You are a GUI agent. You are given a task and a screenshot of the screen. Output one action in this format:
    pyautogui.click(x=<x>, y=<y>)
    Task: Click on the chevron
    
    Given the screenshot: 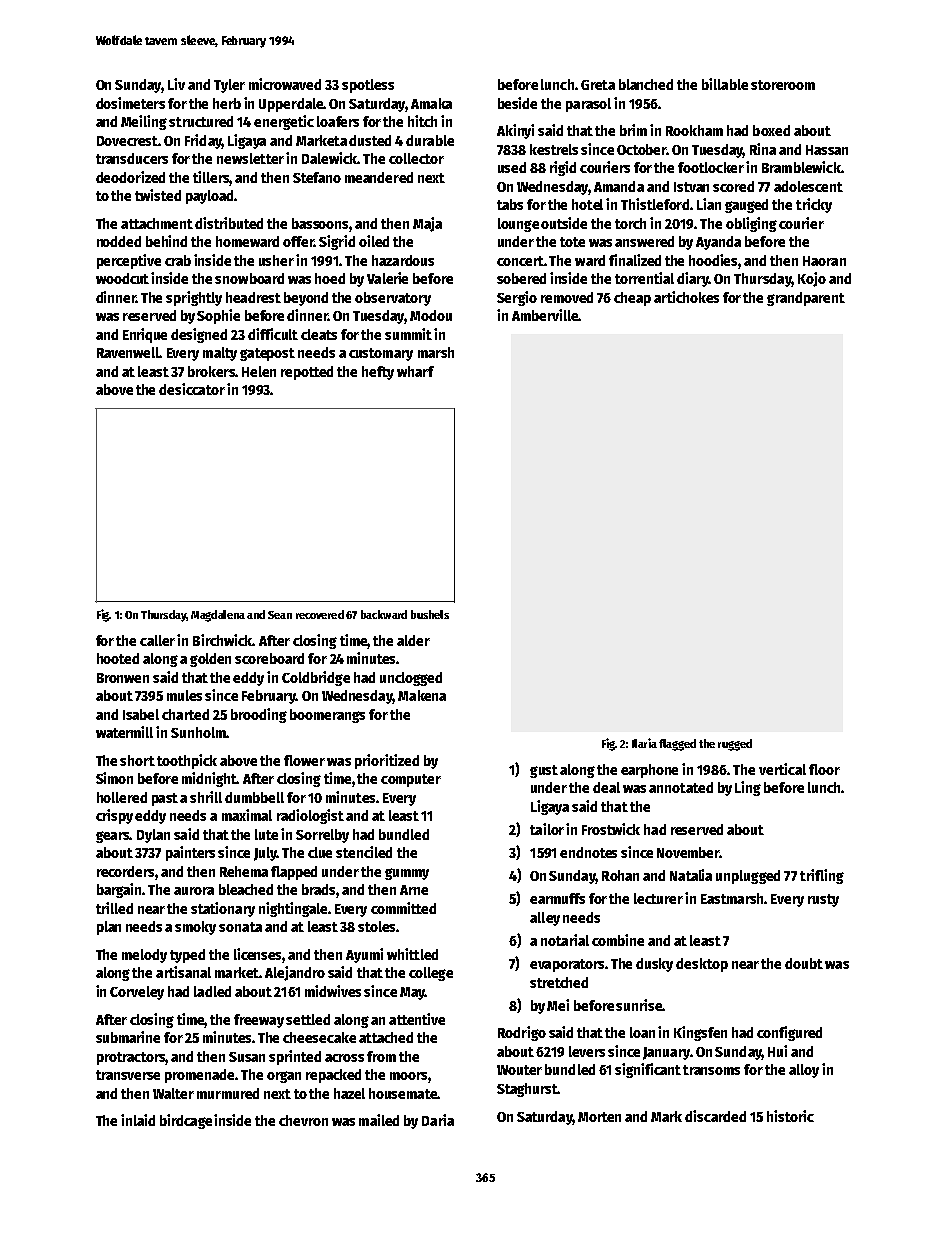 What is the action you would take?
    pyautogui.click(x=303, y=1120)
